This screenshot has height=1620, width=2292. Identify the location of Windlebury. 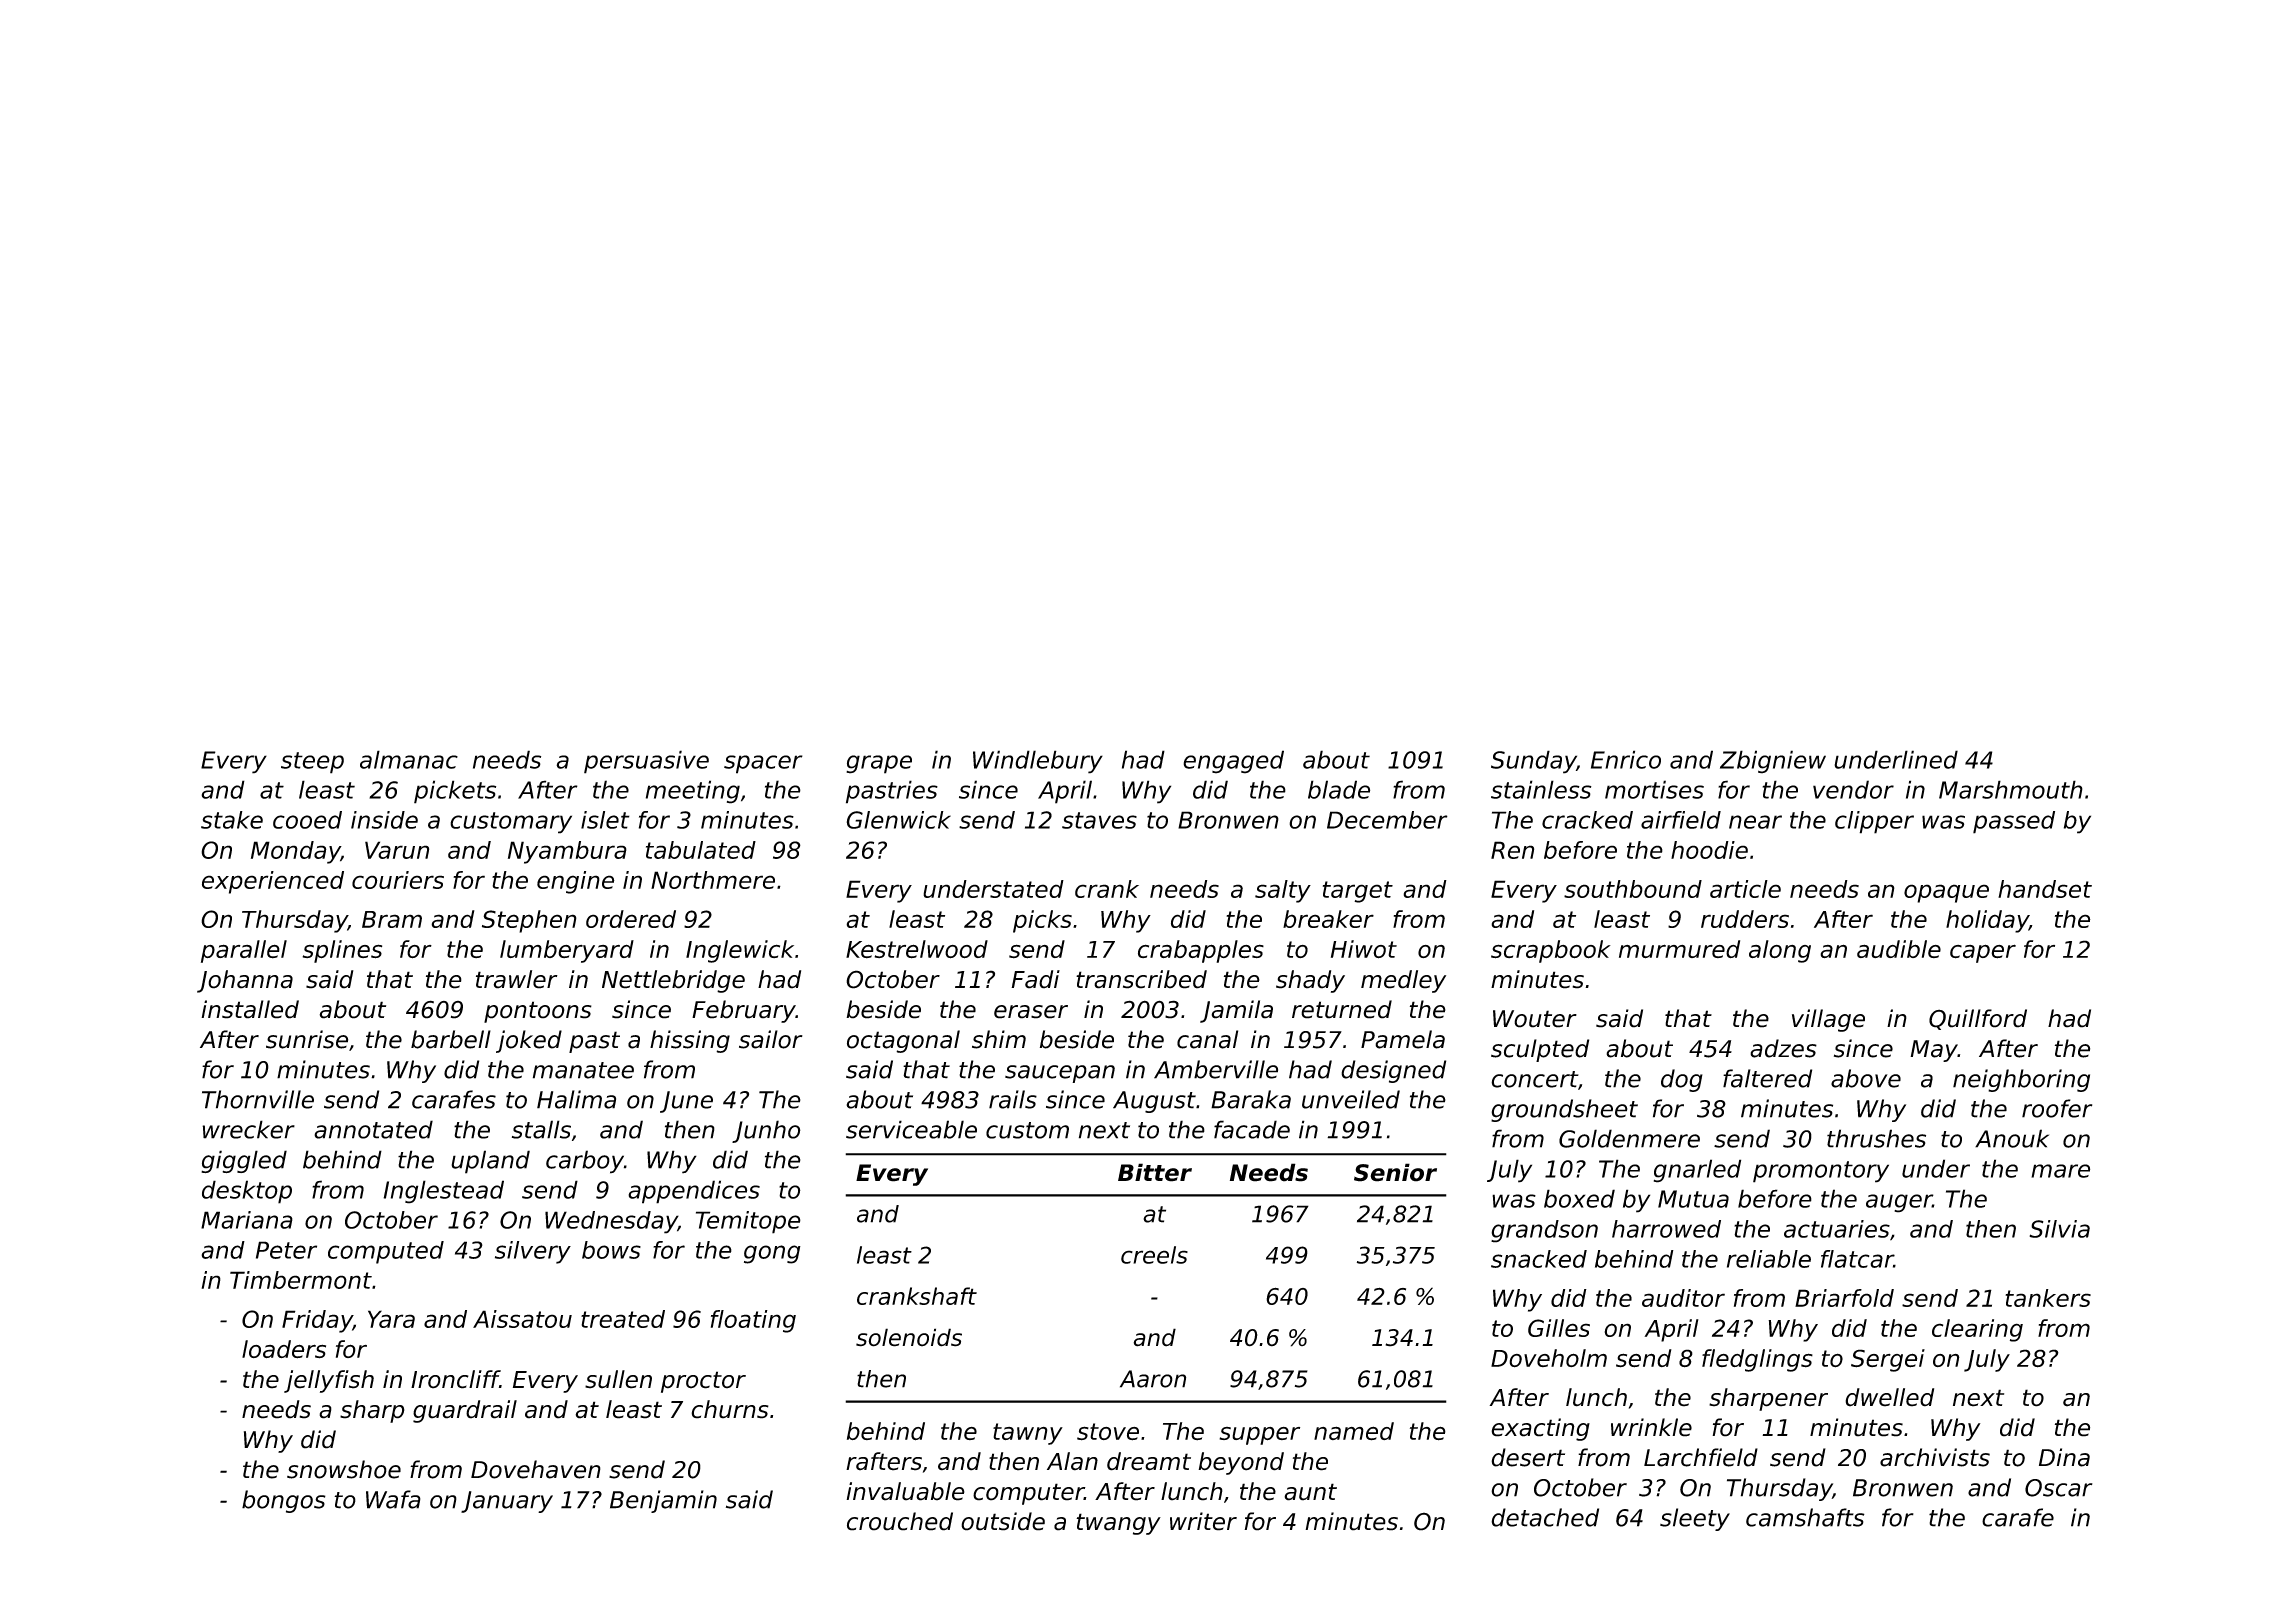
(1038, 762).
